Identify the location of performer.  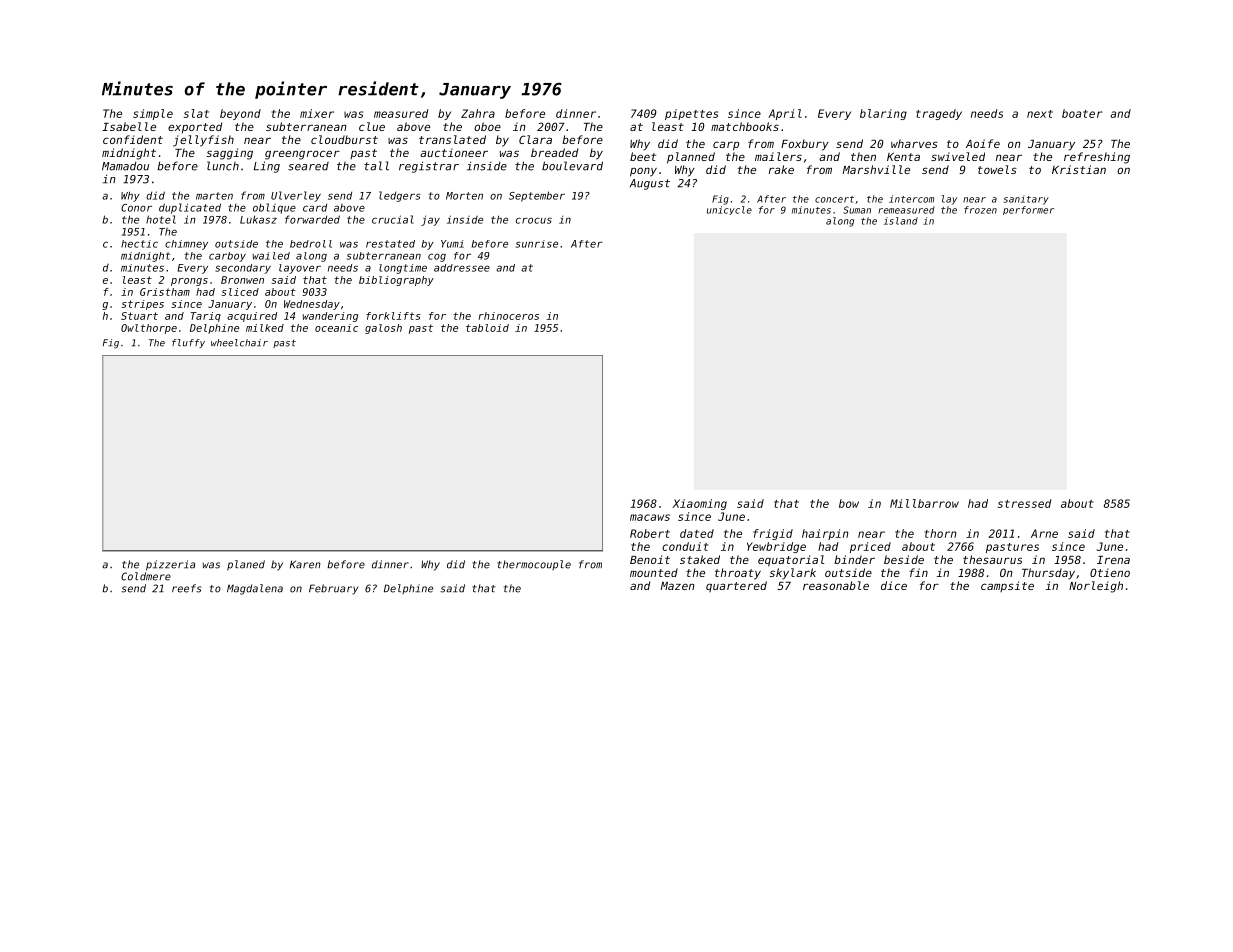
(1028, 210).
